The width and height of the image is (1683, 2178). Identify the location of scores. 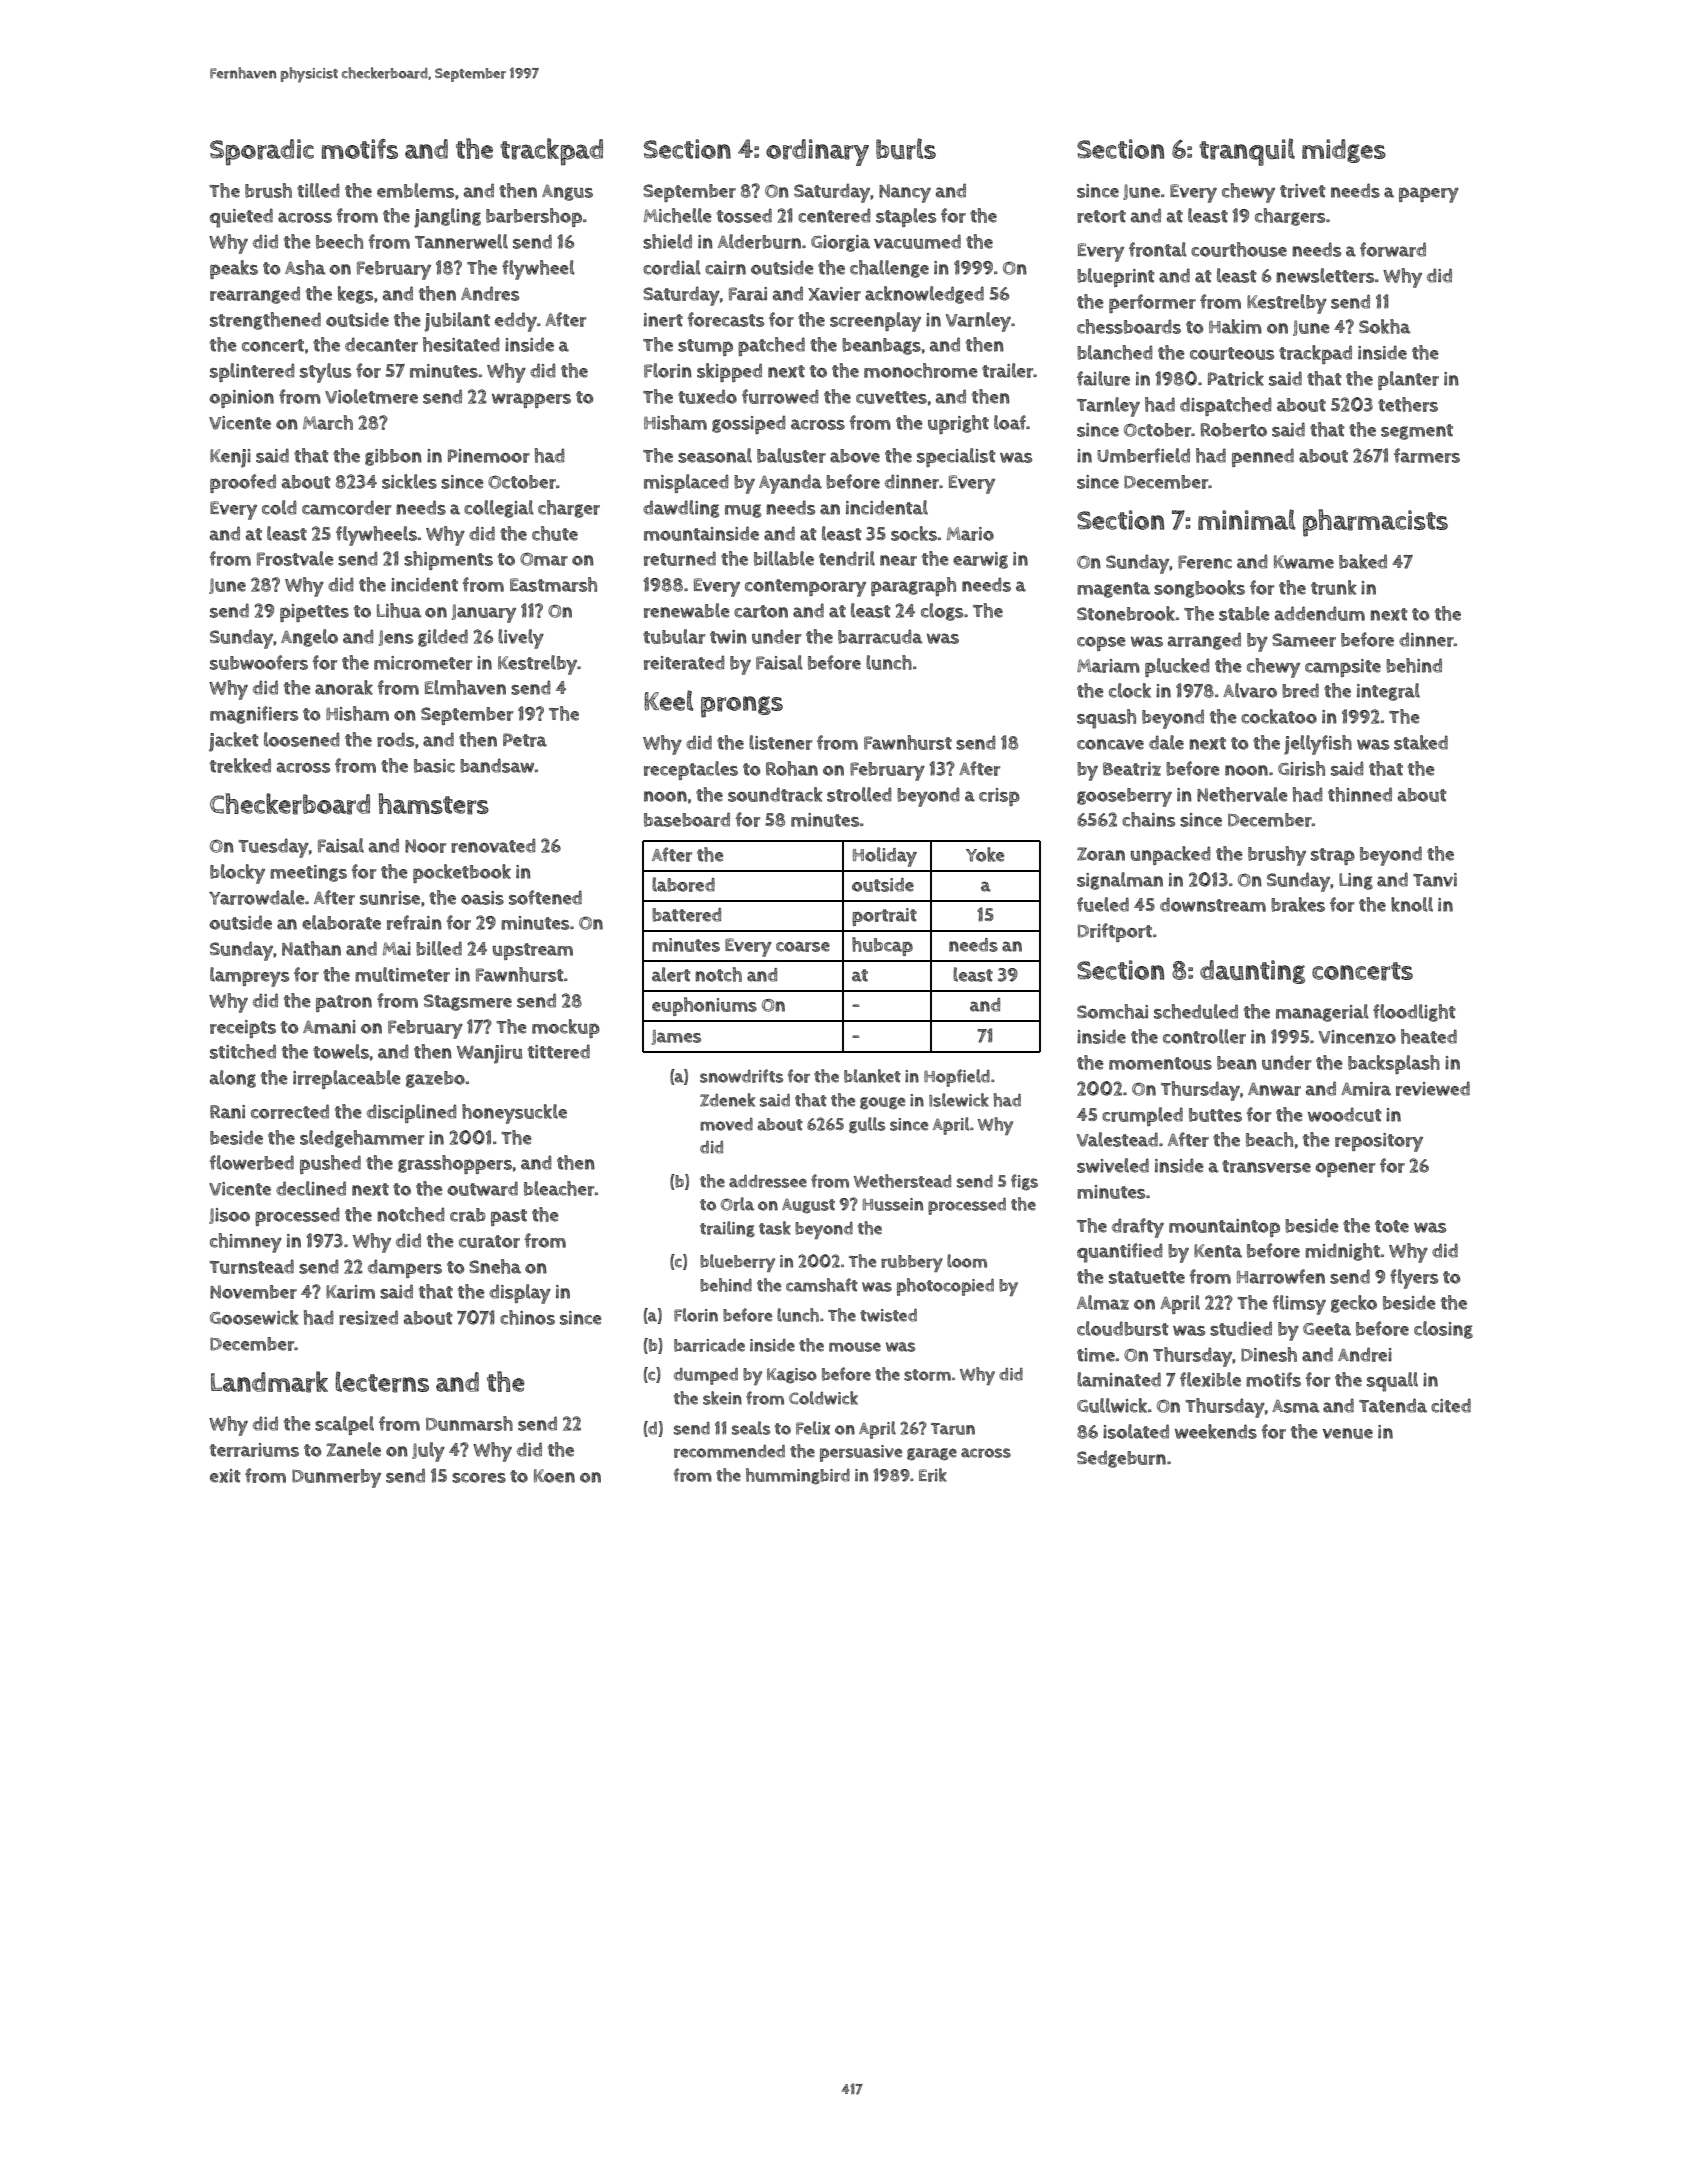
(479, 1478).
